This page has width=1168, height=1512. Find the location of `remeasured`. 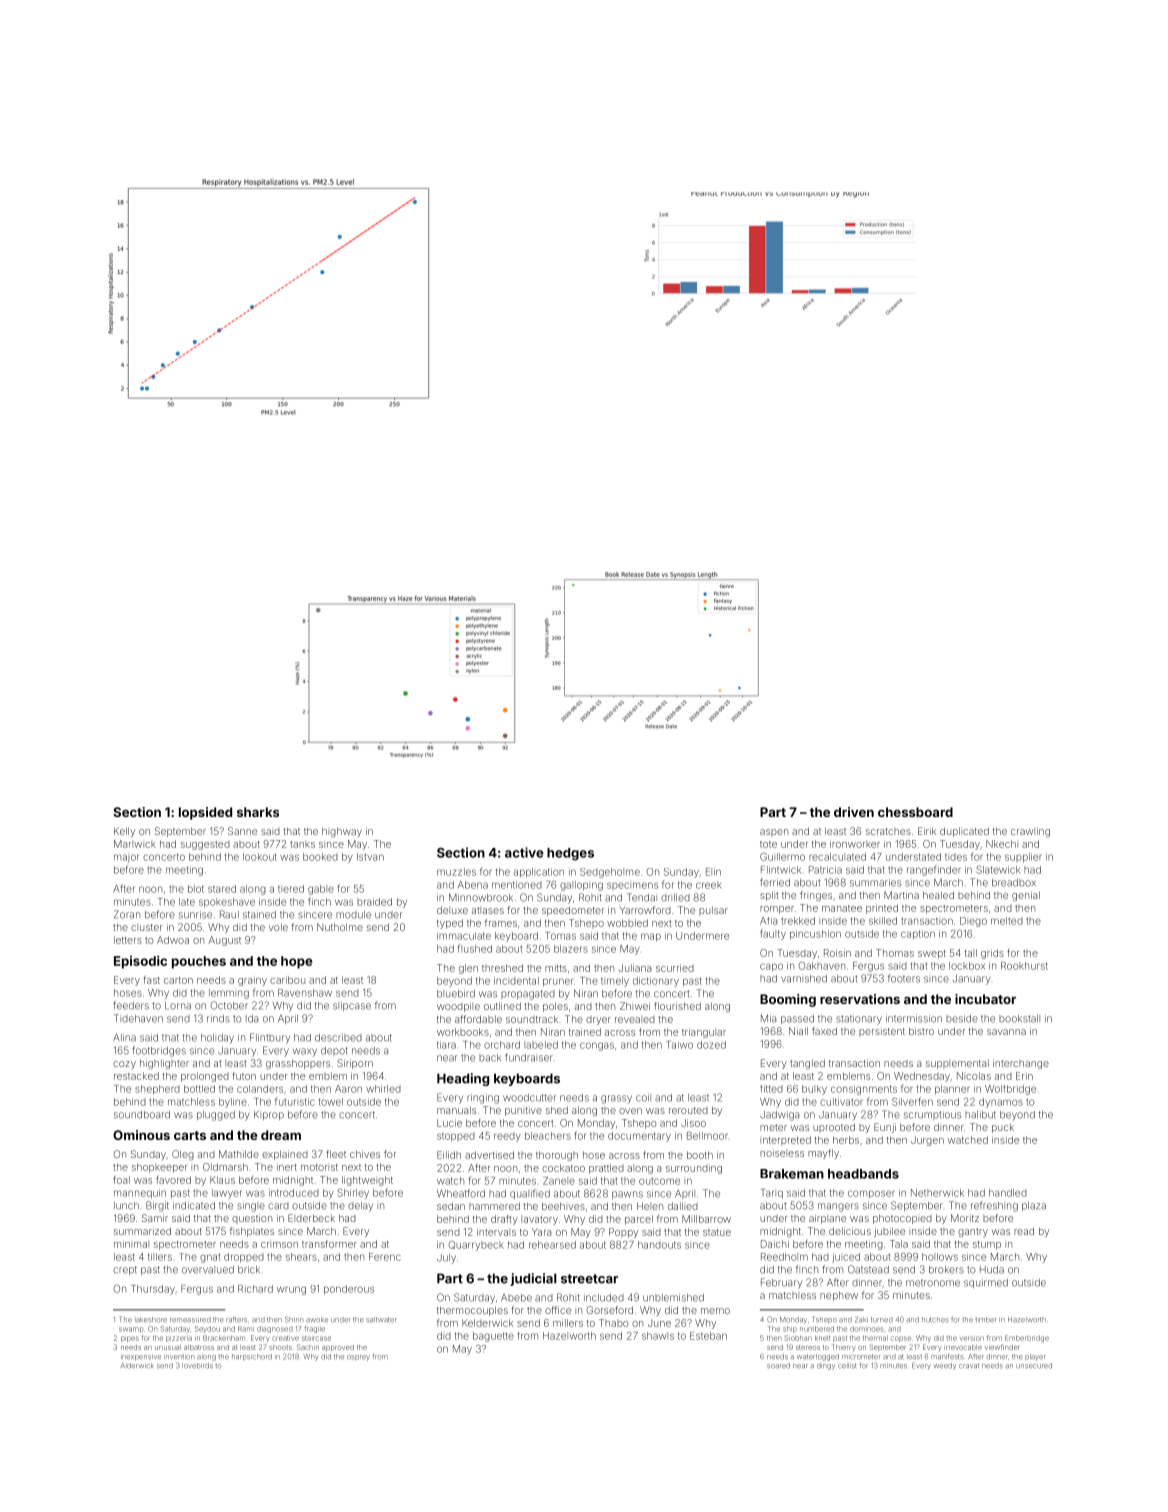

remeasured is located at coordinates (190, 1320).
